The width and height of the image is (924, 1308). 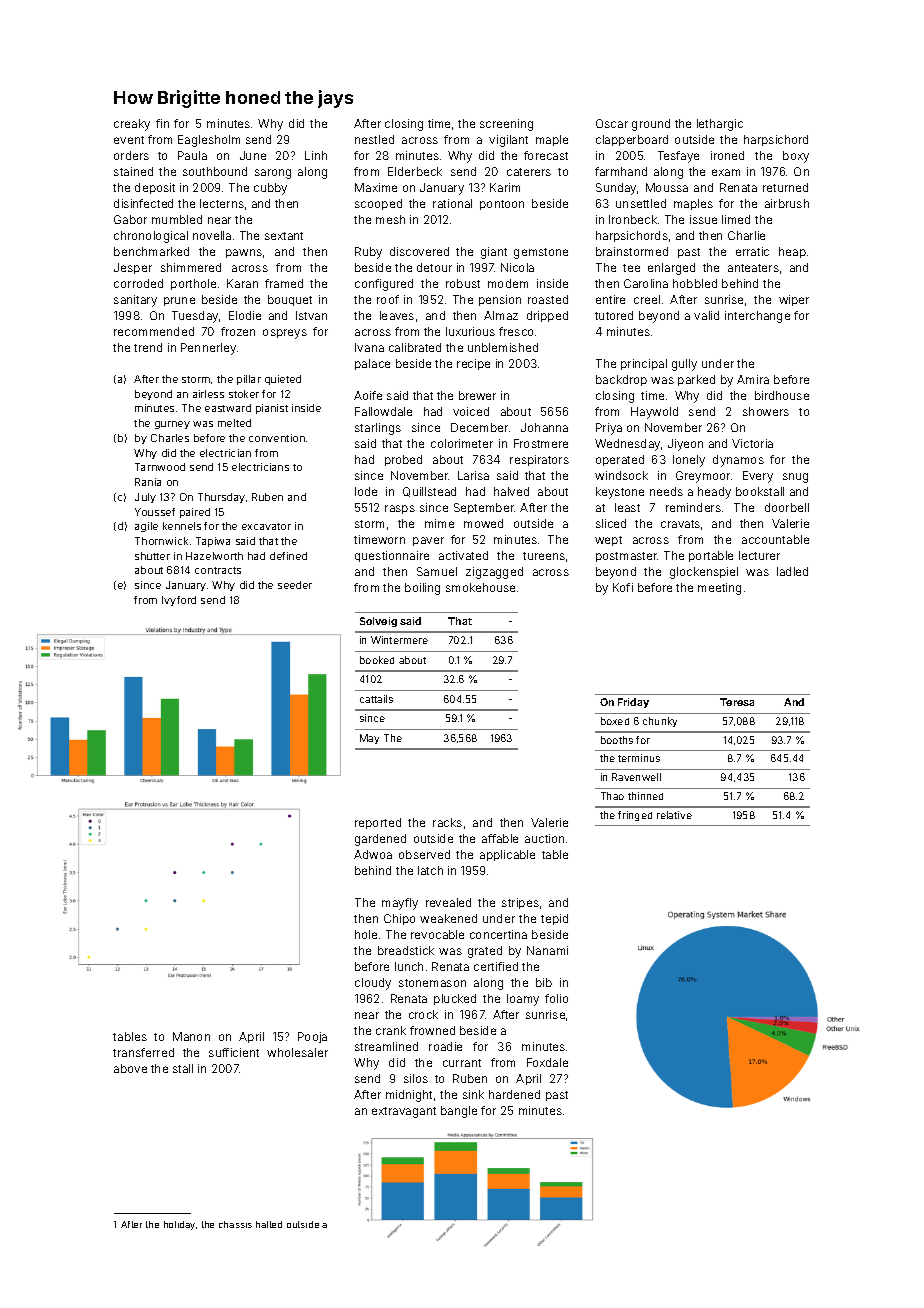 What do you see at coordinates (494, 573) in the image?
I see `zigzagged` at bounding box center [494, 573].
